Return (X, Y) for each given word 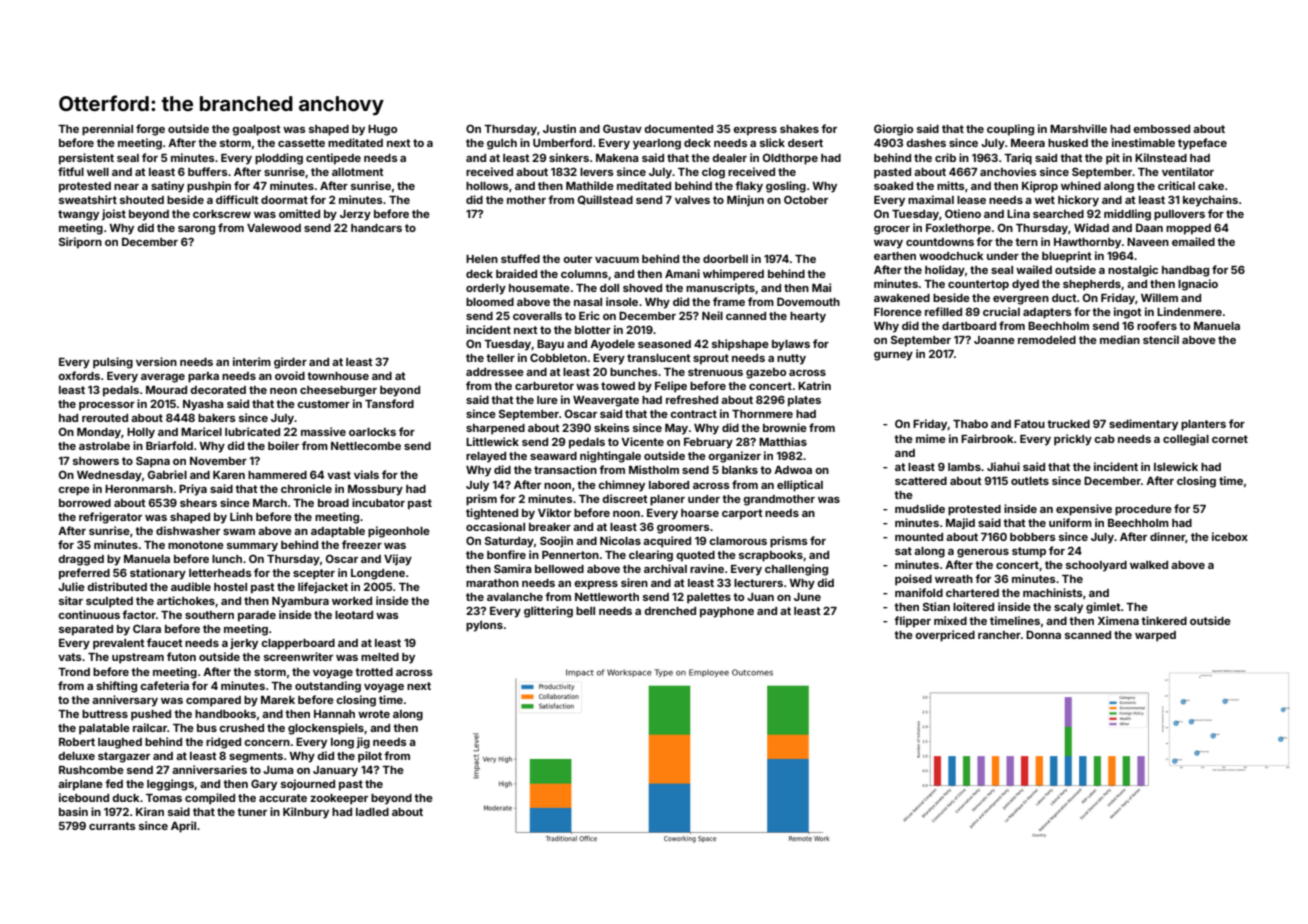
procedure (1143, 510)
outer (577, 259)
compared (213, 701)
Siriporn (80, 243)
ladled (372, 812)
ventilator (1188, 171)
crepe (74, 491)
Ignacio (1198, 285)
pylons (484, 626)
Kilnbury (306, 813)
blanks (740, 470)
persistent (86, 159)
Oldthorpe (790, 159)
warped (1155, 636)
